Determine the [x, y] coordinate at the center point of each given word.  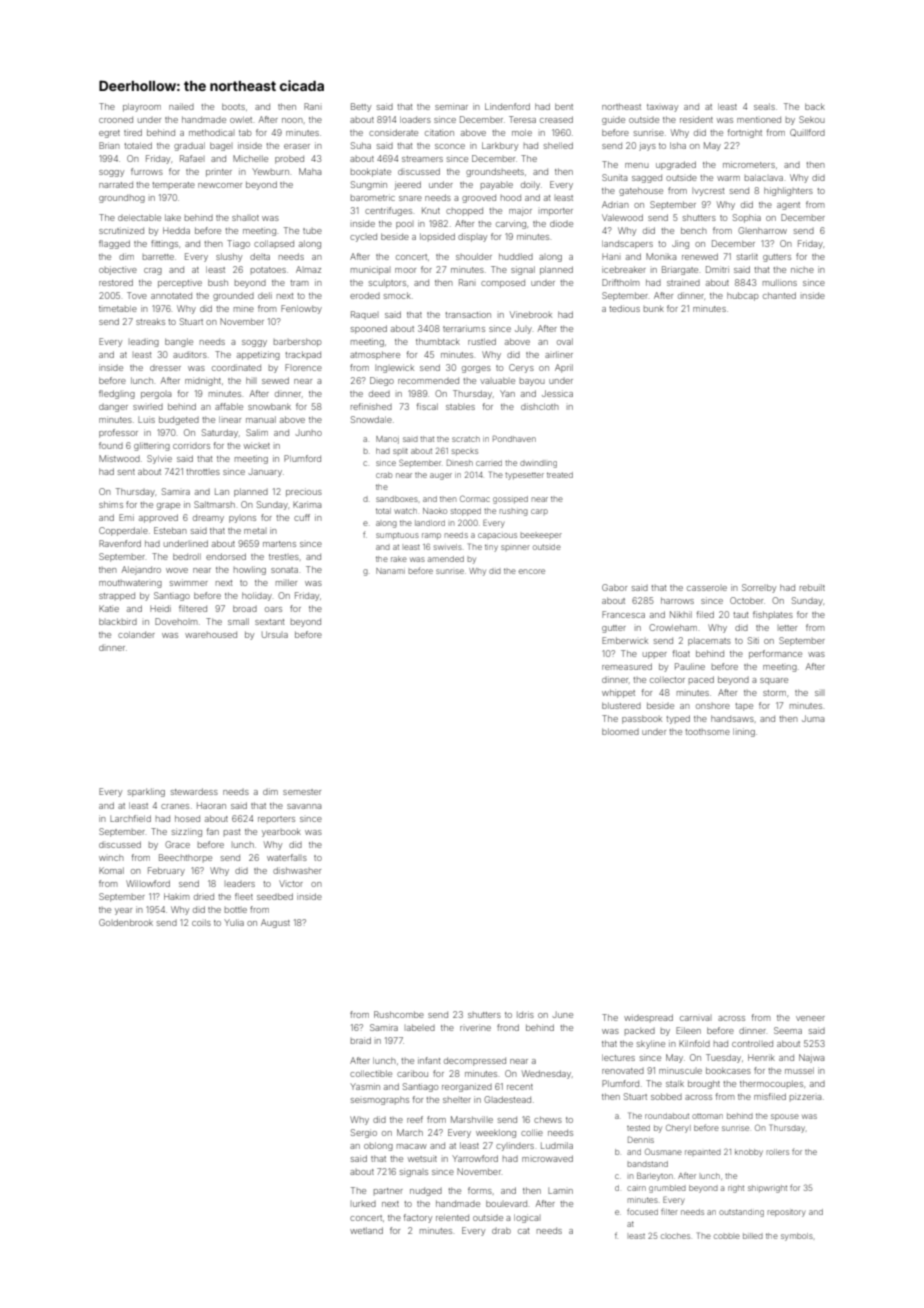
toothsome [707, 732]
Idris [525, 1014]
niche [802, 270]
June [562, 1015]
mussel [799, 1070]
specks [464, 452]
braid [361, 1040]
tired [133, 132]
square [774, 681]
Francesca [623, 614]
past [232, 832]
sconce [450, 146]
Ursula [275, 634]
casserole [707, 588]
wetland [366, 1230]
